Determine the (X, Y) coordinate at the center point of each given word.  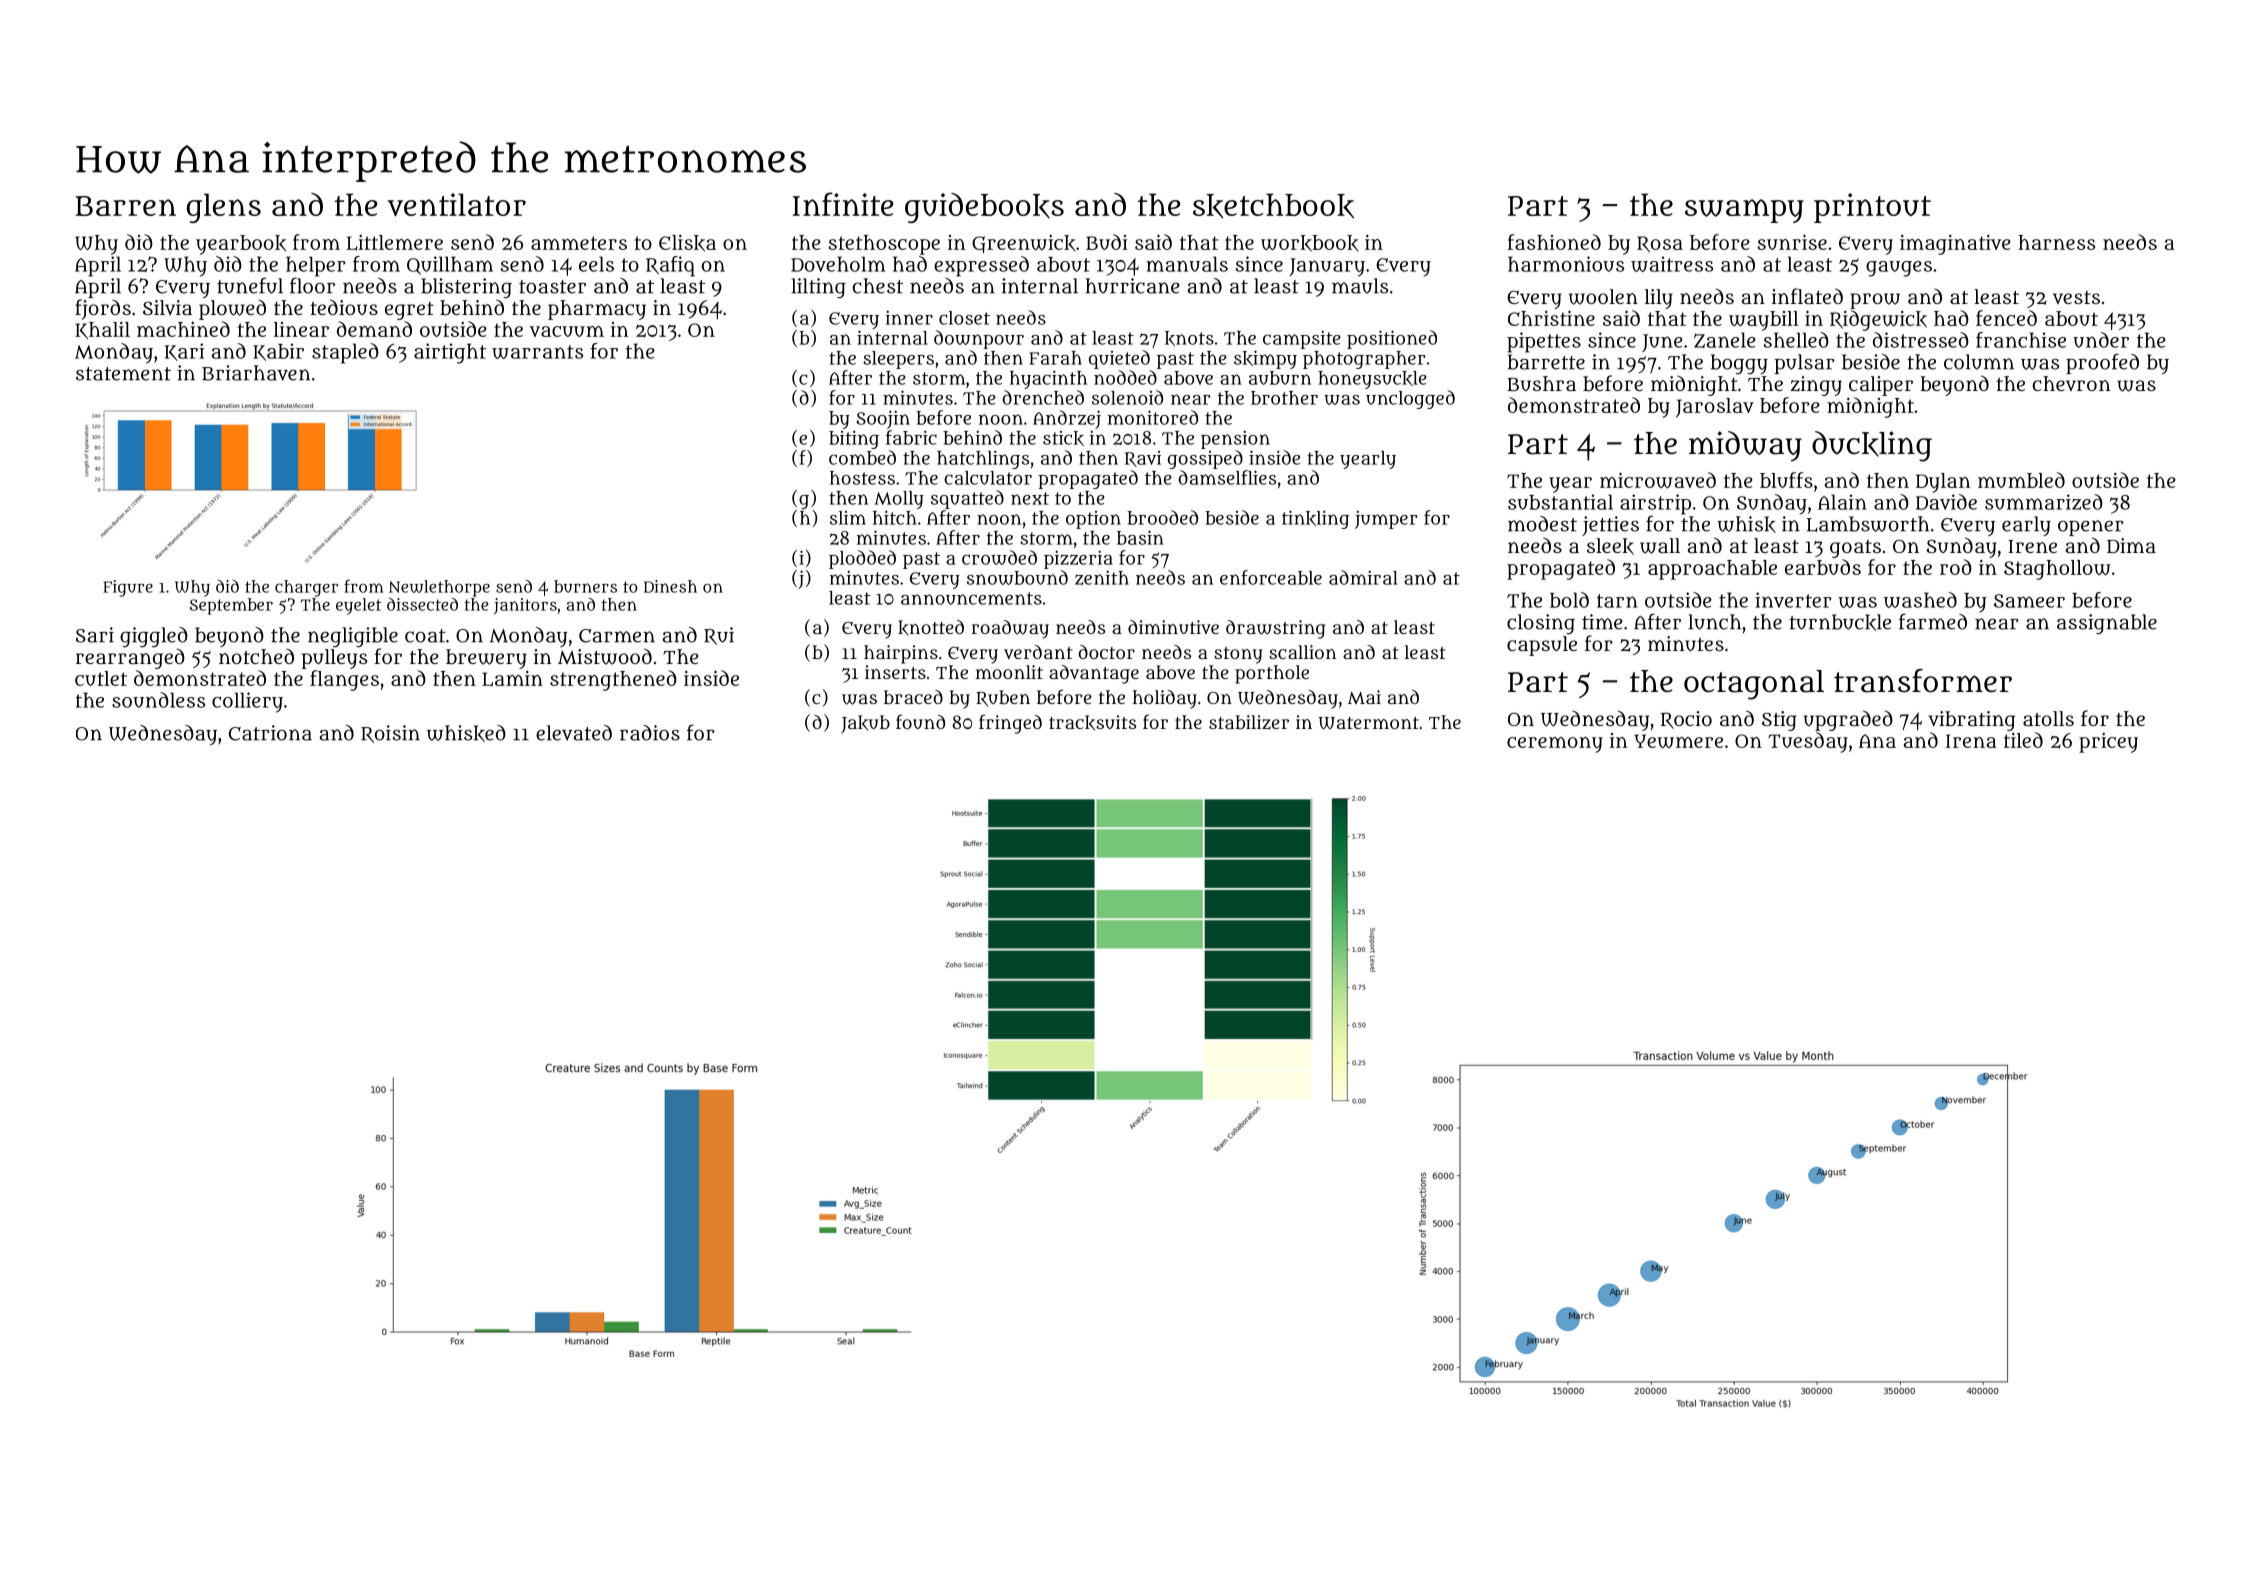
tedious (344, 307)
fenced (2006, 318)
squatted (967, 499)
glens (224, 208)
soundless (158, 700)
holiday (1165, 699)
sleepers (898, 360)
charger (306, 588)
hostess (862, 478)
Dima (2131, 545)
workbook (1310, 243)
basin (1140, 537)
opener (2091, 528)
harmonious (1566, 264)
